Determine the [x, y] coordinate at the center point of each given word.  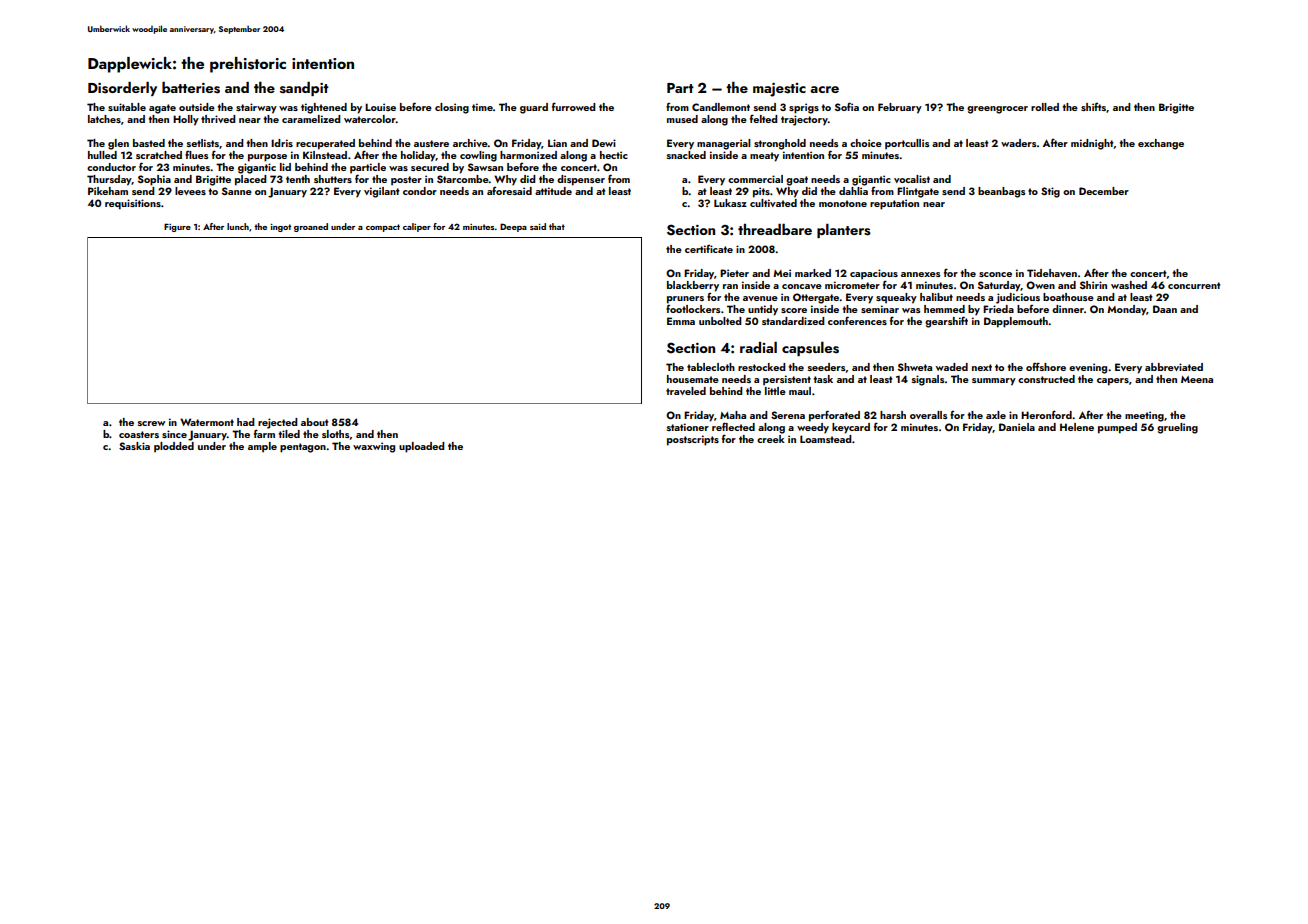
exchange [1161, 144]
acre [824, 89]
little [775, 391]
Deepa [513, 227]
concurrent [1194, 285]
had [245, 422]
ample [262, 447]
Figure [177, 227]
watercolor [370, 119]
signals [928, 380]
